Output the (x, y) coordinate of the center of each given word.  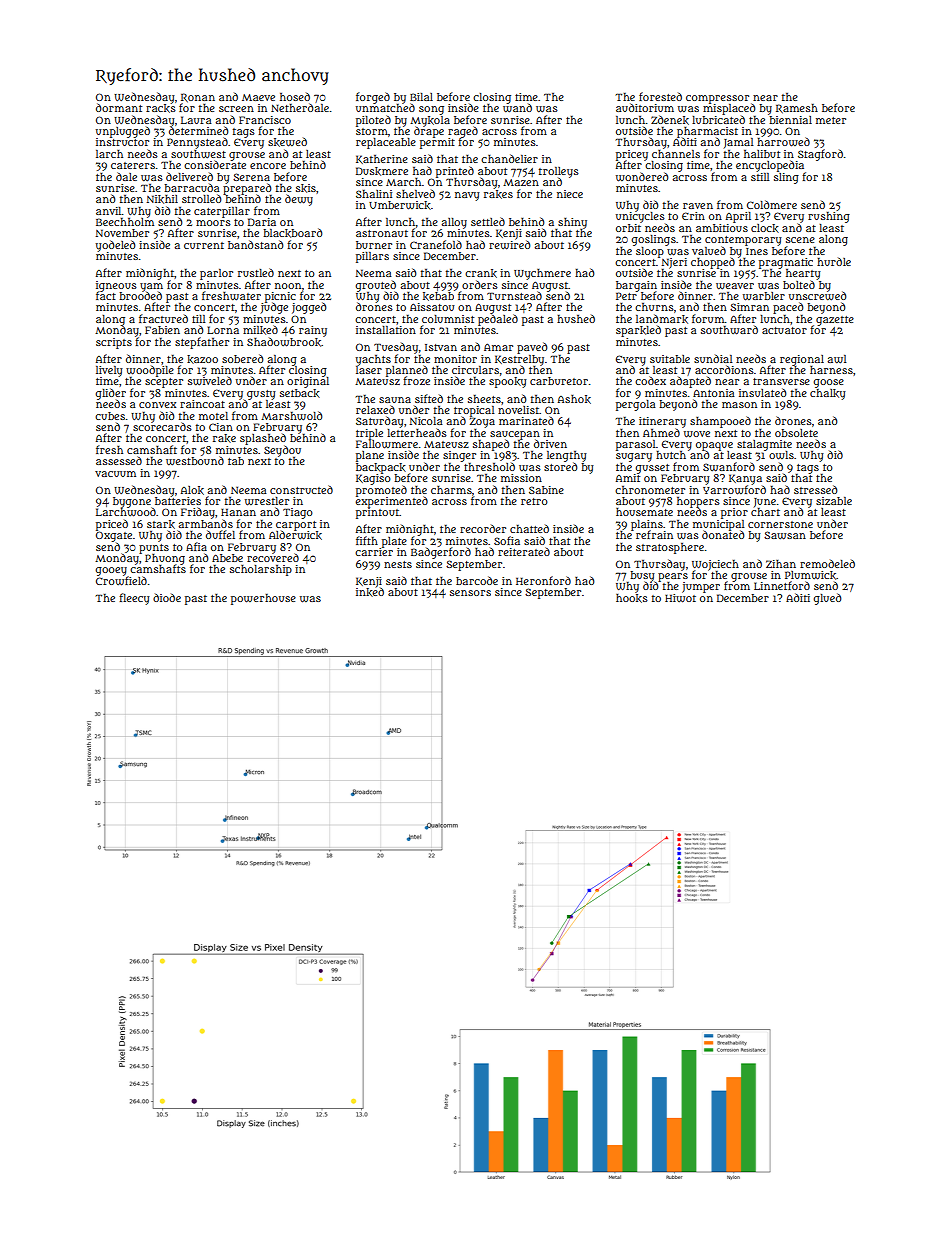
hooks (632, 598)
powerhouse (263, 599)
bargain (636, 286)
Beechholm (125, 222)
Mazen (521, 182)
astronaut (382, 233)
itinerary (662, 422)
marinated (526, 420)
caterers (133, 165)
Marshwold (292, 415)
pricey (632, 155)
